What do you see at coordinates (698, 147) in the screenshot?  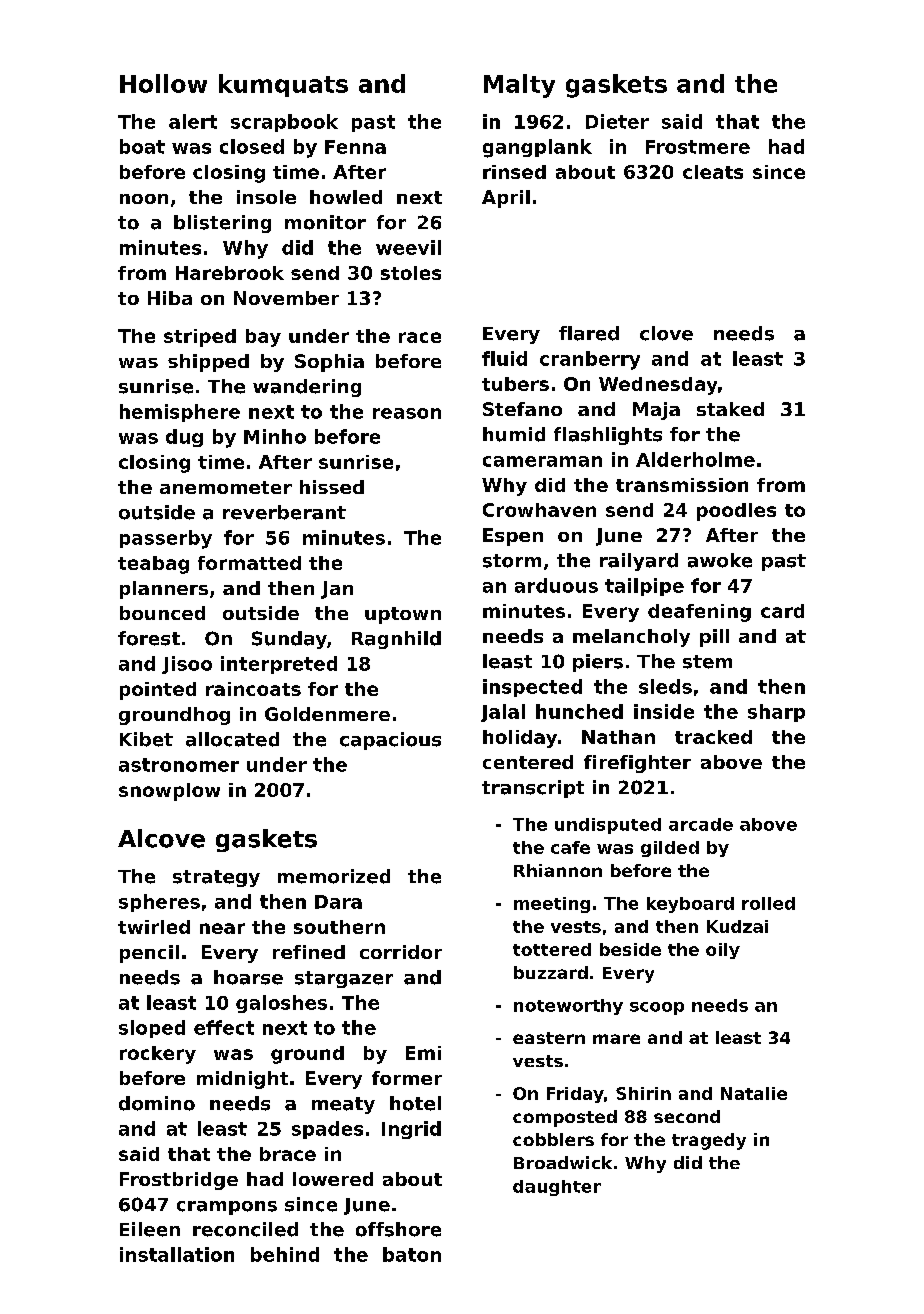 I see `Frostmere` at bounding box center [698, 147].
